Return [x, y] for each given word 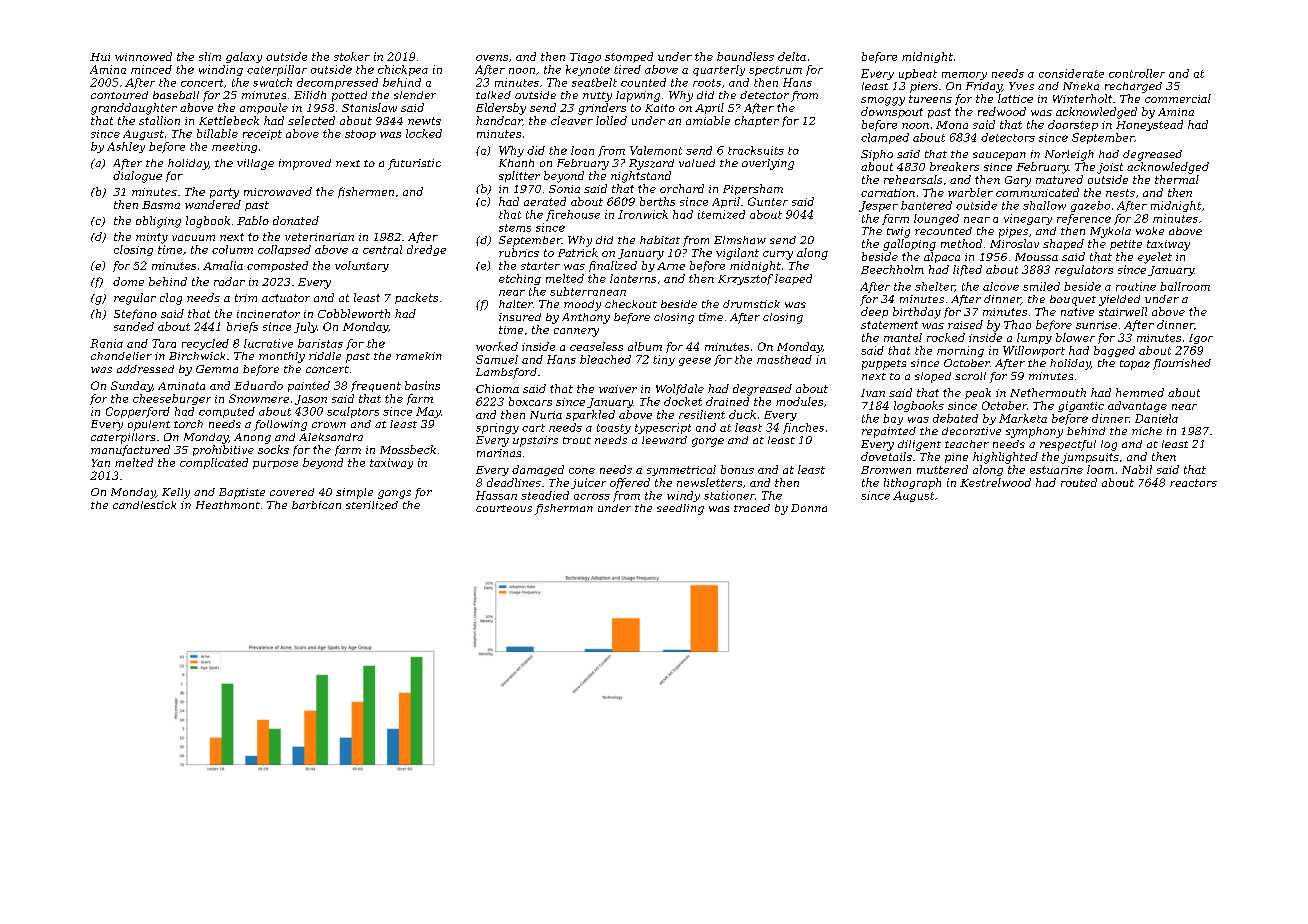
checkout [631, 304]
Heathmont [228, 505]
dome [128, 281]
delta [792, 56]
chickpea [403, 70]
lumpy [1034, 338]
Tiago [585, 58]
